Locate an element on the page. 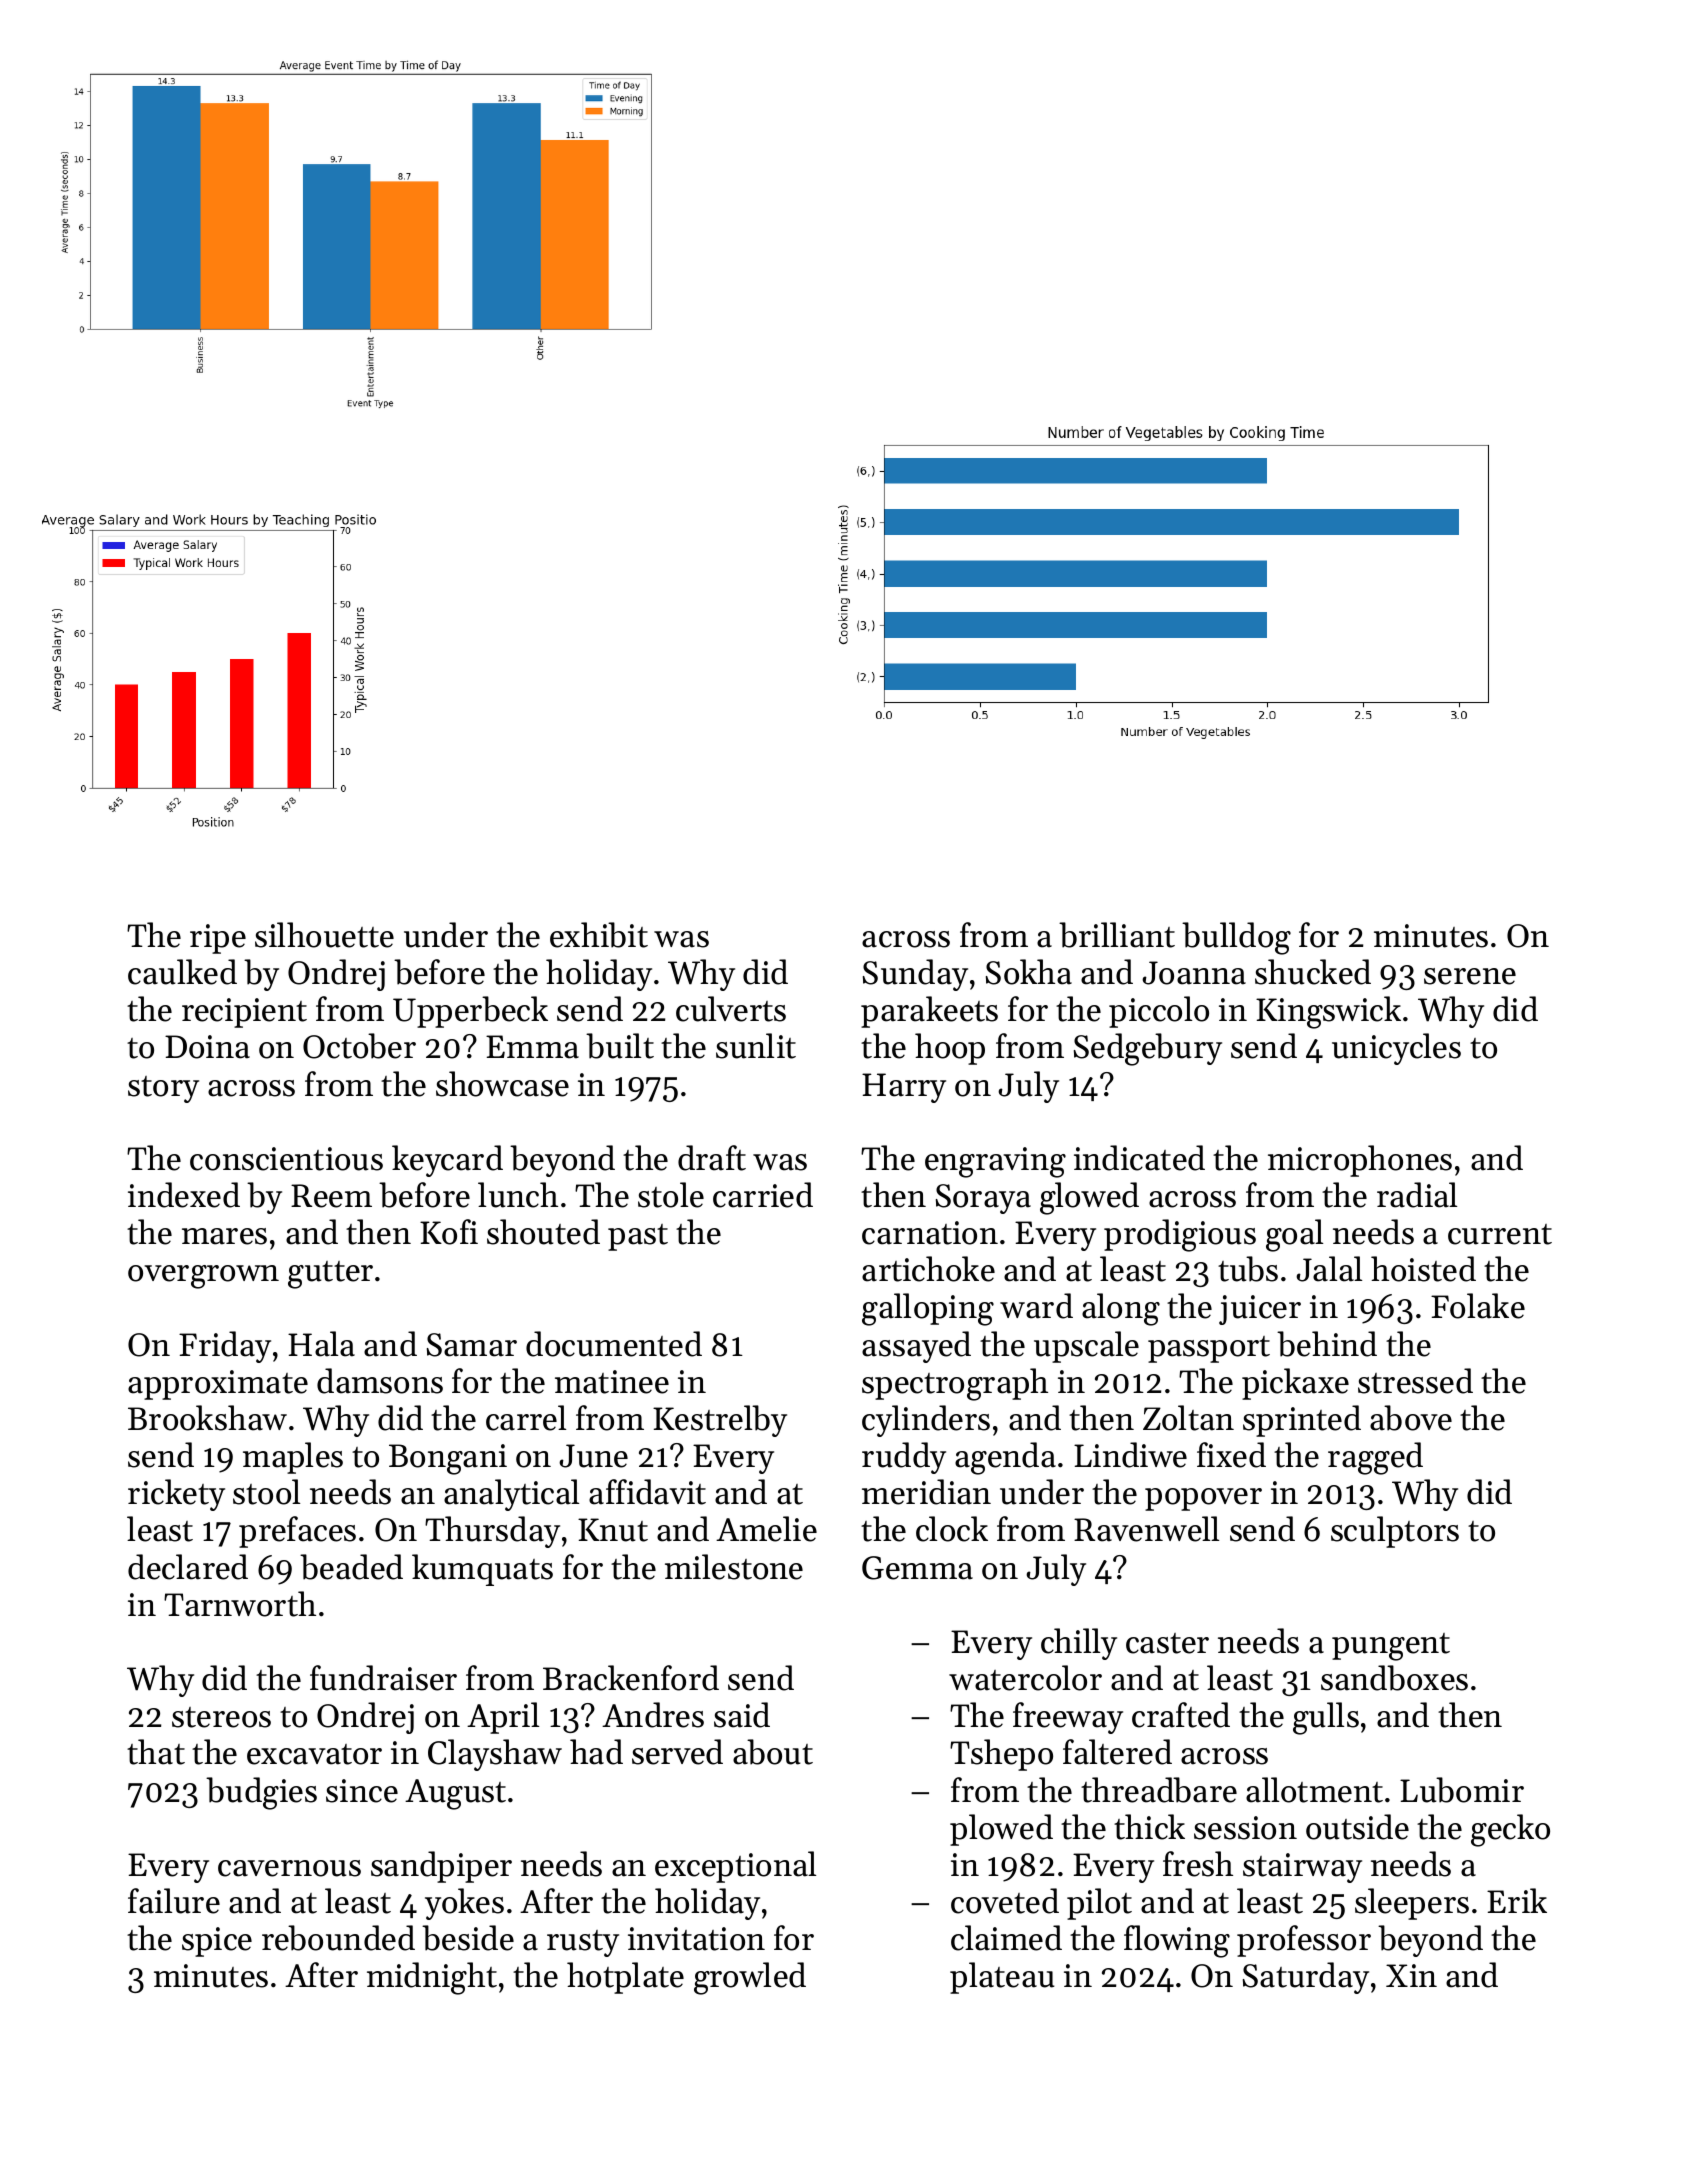 The image size is (1683, 2178). declared is located at coordinates (188, 1567).
